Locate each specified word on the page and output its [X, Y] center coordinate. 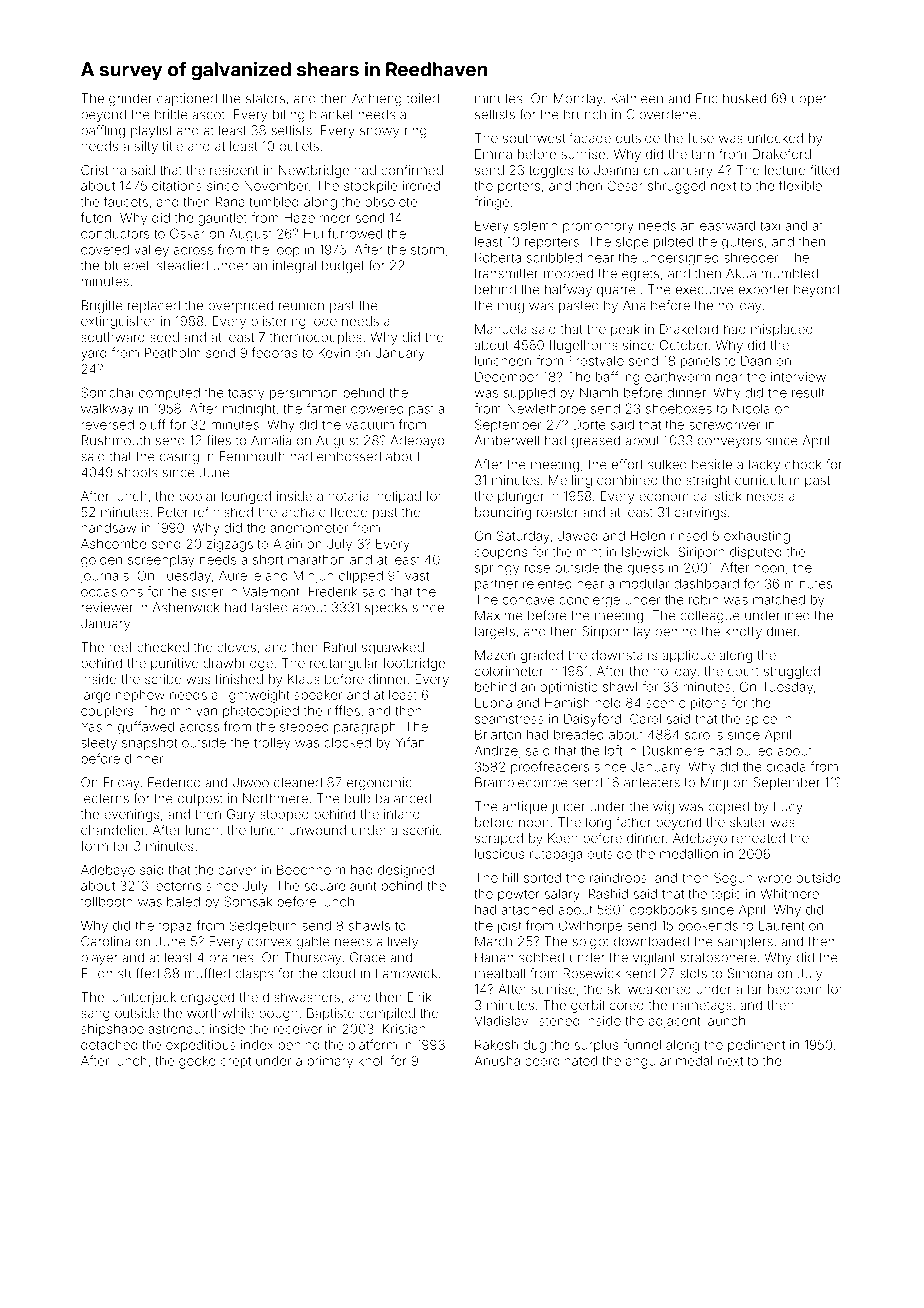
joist [509, 927]
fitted [824, 169]
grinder [130, 99]
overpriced [240, 306]
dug [534, 1046]
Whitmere [789, 894]
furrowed [355, 233]
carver [237, 871]
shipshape [112, 1030]
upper [809, 101]
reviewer [107, 607]
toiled [423, 98]
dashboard [706, 584]
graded [542, 656]
